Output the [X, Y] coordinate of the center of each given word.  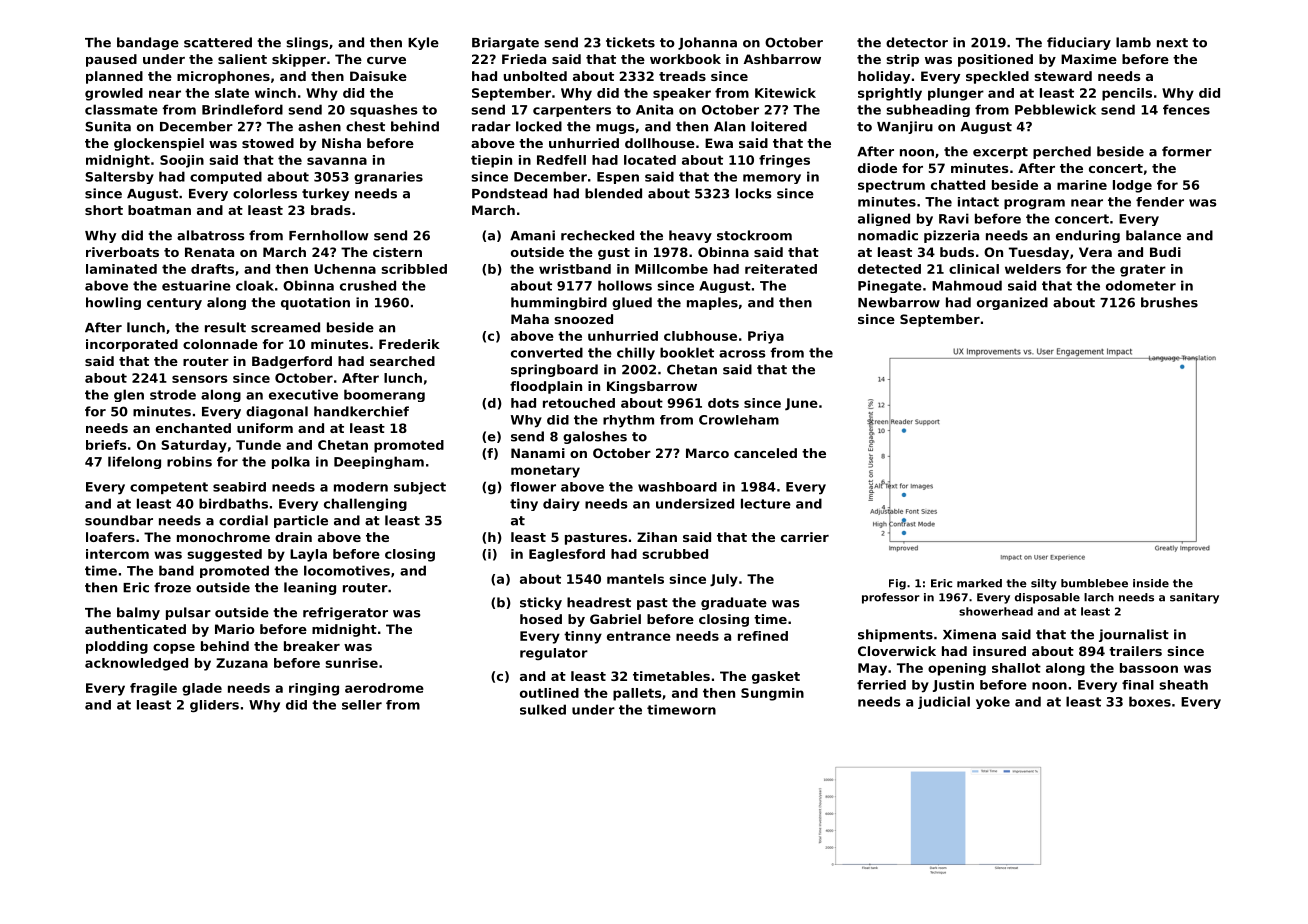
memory [772, 179]
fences [1186, 109]
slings [307, 43]
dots [723, 403]
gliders [214, 706]
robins [189, 461]
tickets [630, 42]
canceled [765, 453]
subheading [928, 110]
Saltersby [119, 177]
